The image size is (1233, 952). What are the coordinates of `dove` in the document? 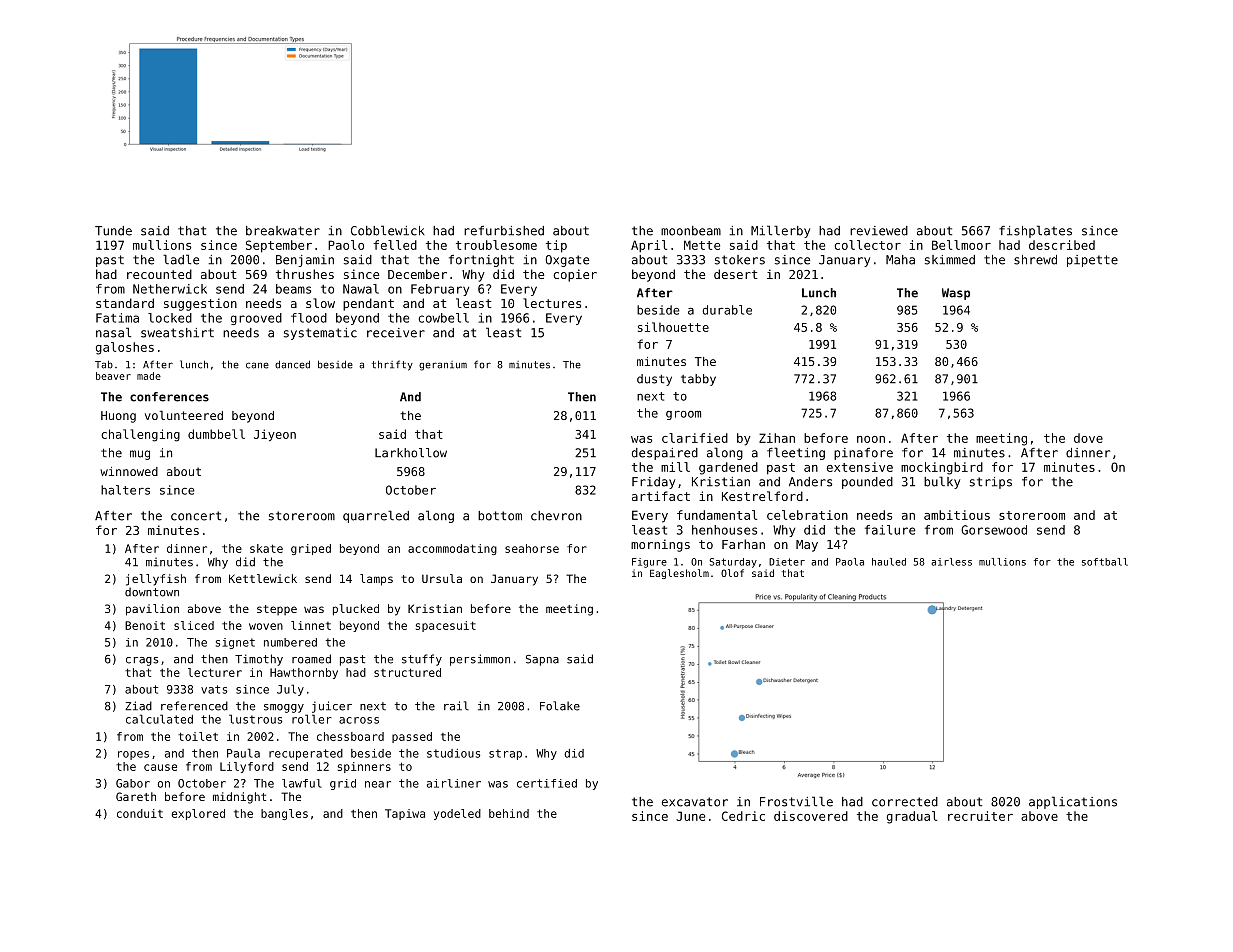 It's located at (1088, 438).
